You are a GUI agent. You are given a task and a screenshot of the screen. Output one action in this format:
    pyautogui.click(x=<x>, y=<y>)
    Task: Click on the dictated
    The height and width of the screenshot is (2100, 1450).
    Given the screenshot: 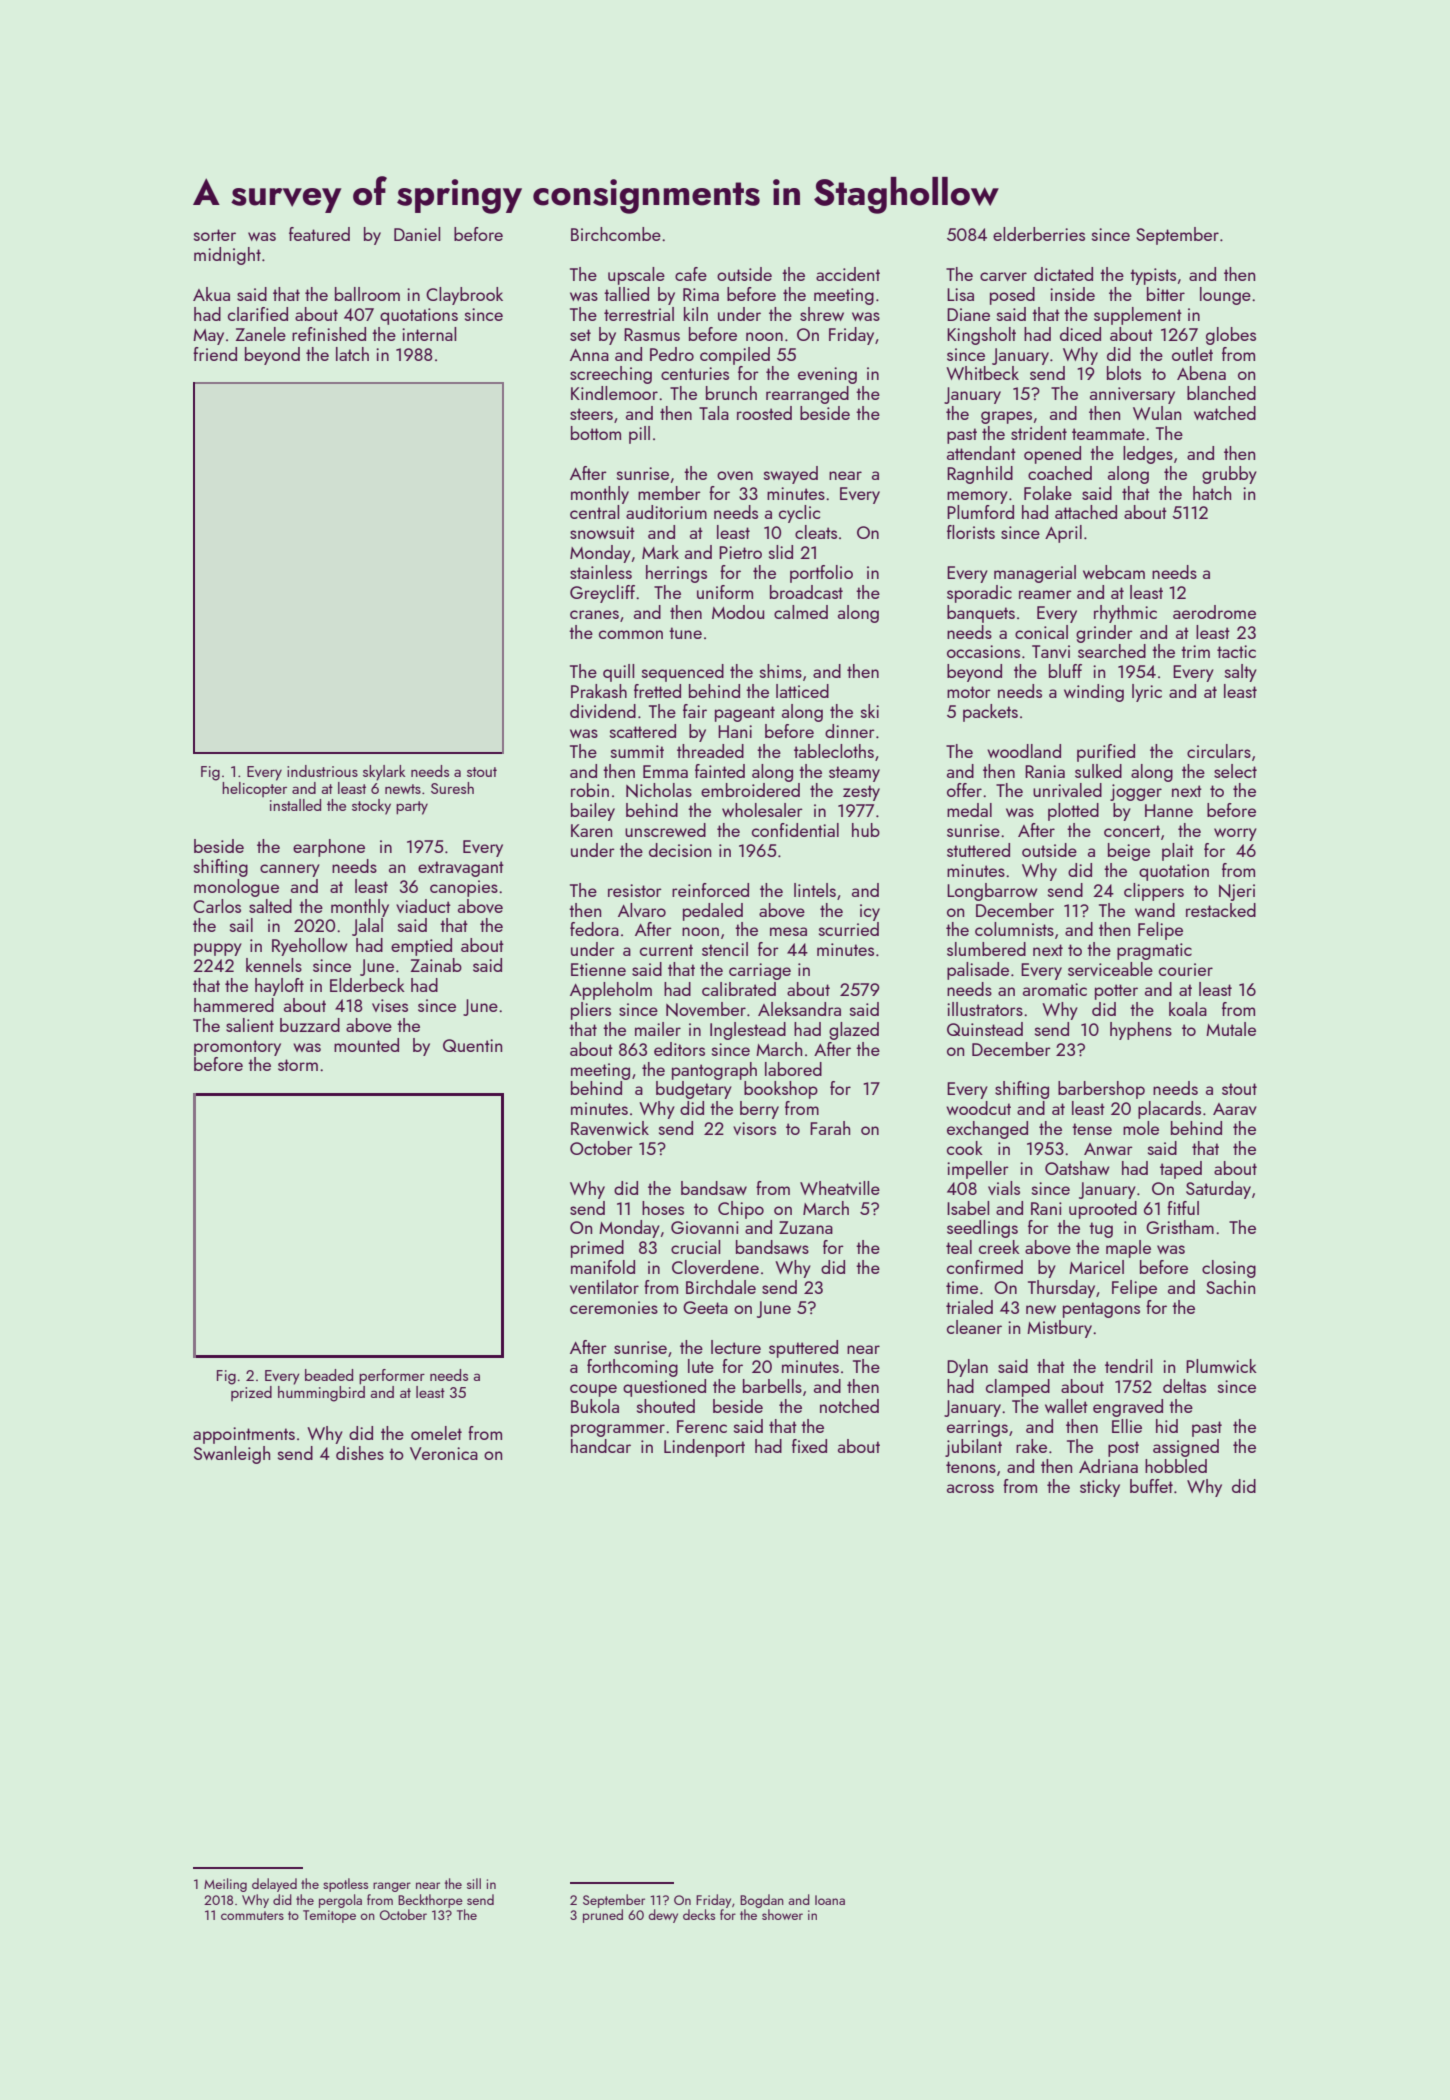 What is the action you would take?
    pyautogui.click(x=1063, y=274)
